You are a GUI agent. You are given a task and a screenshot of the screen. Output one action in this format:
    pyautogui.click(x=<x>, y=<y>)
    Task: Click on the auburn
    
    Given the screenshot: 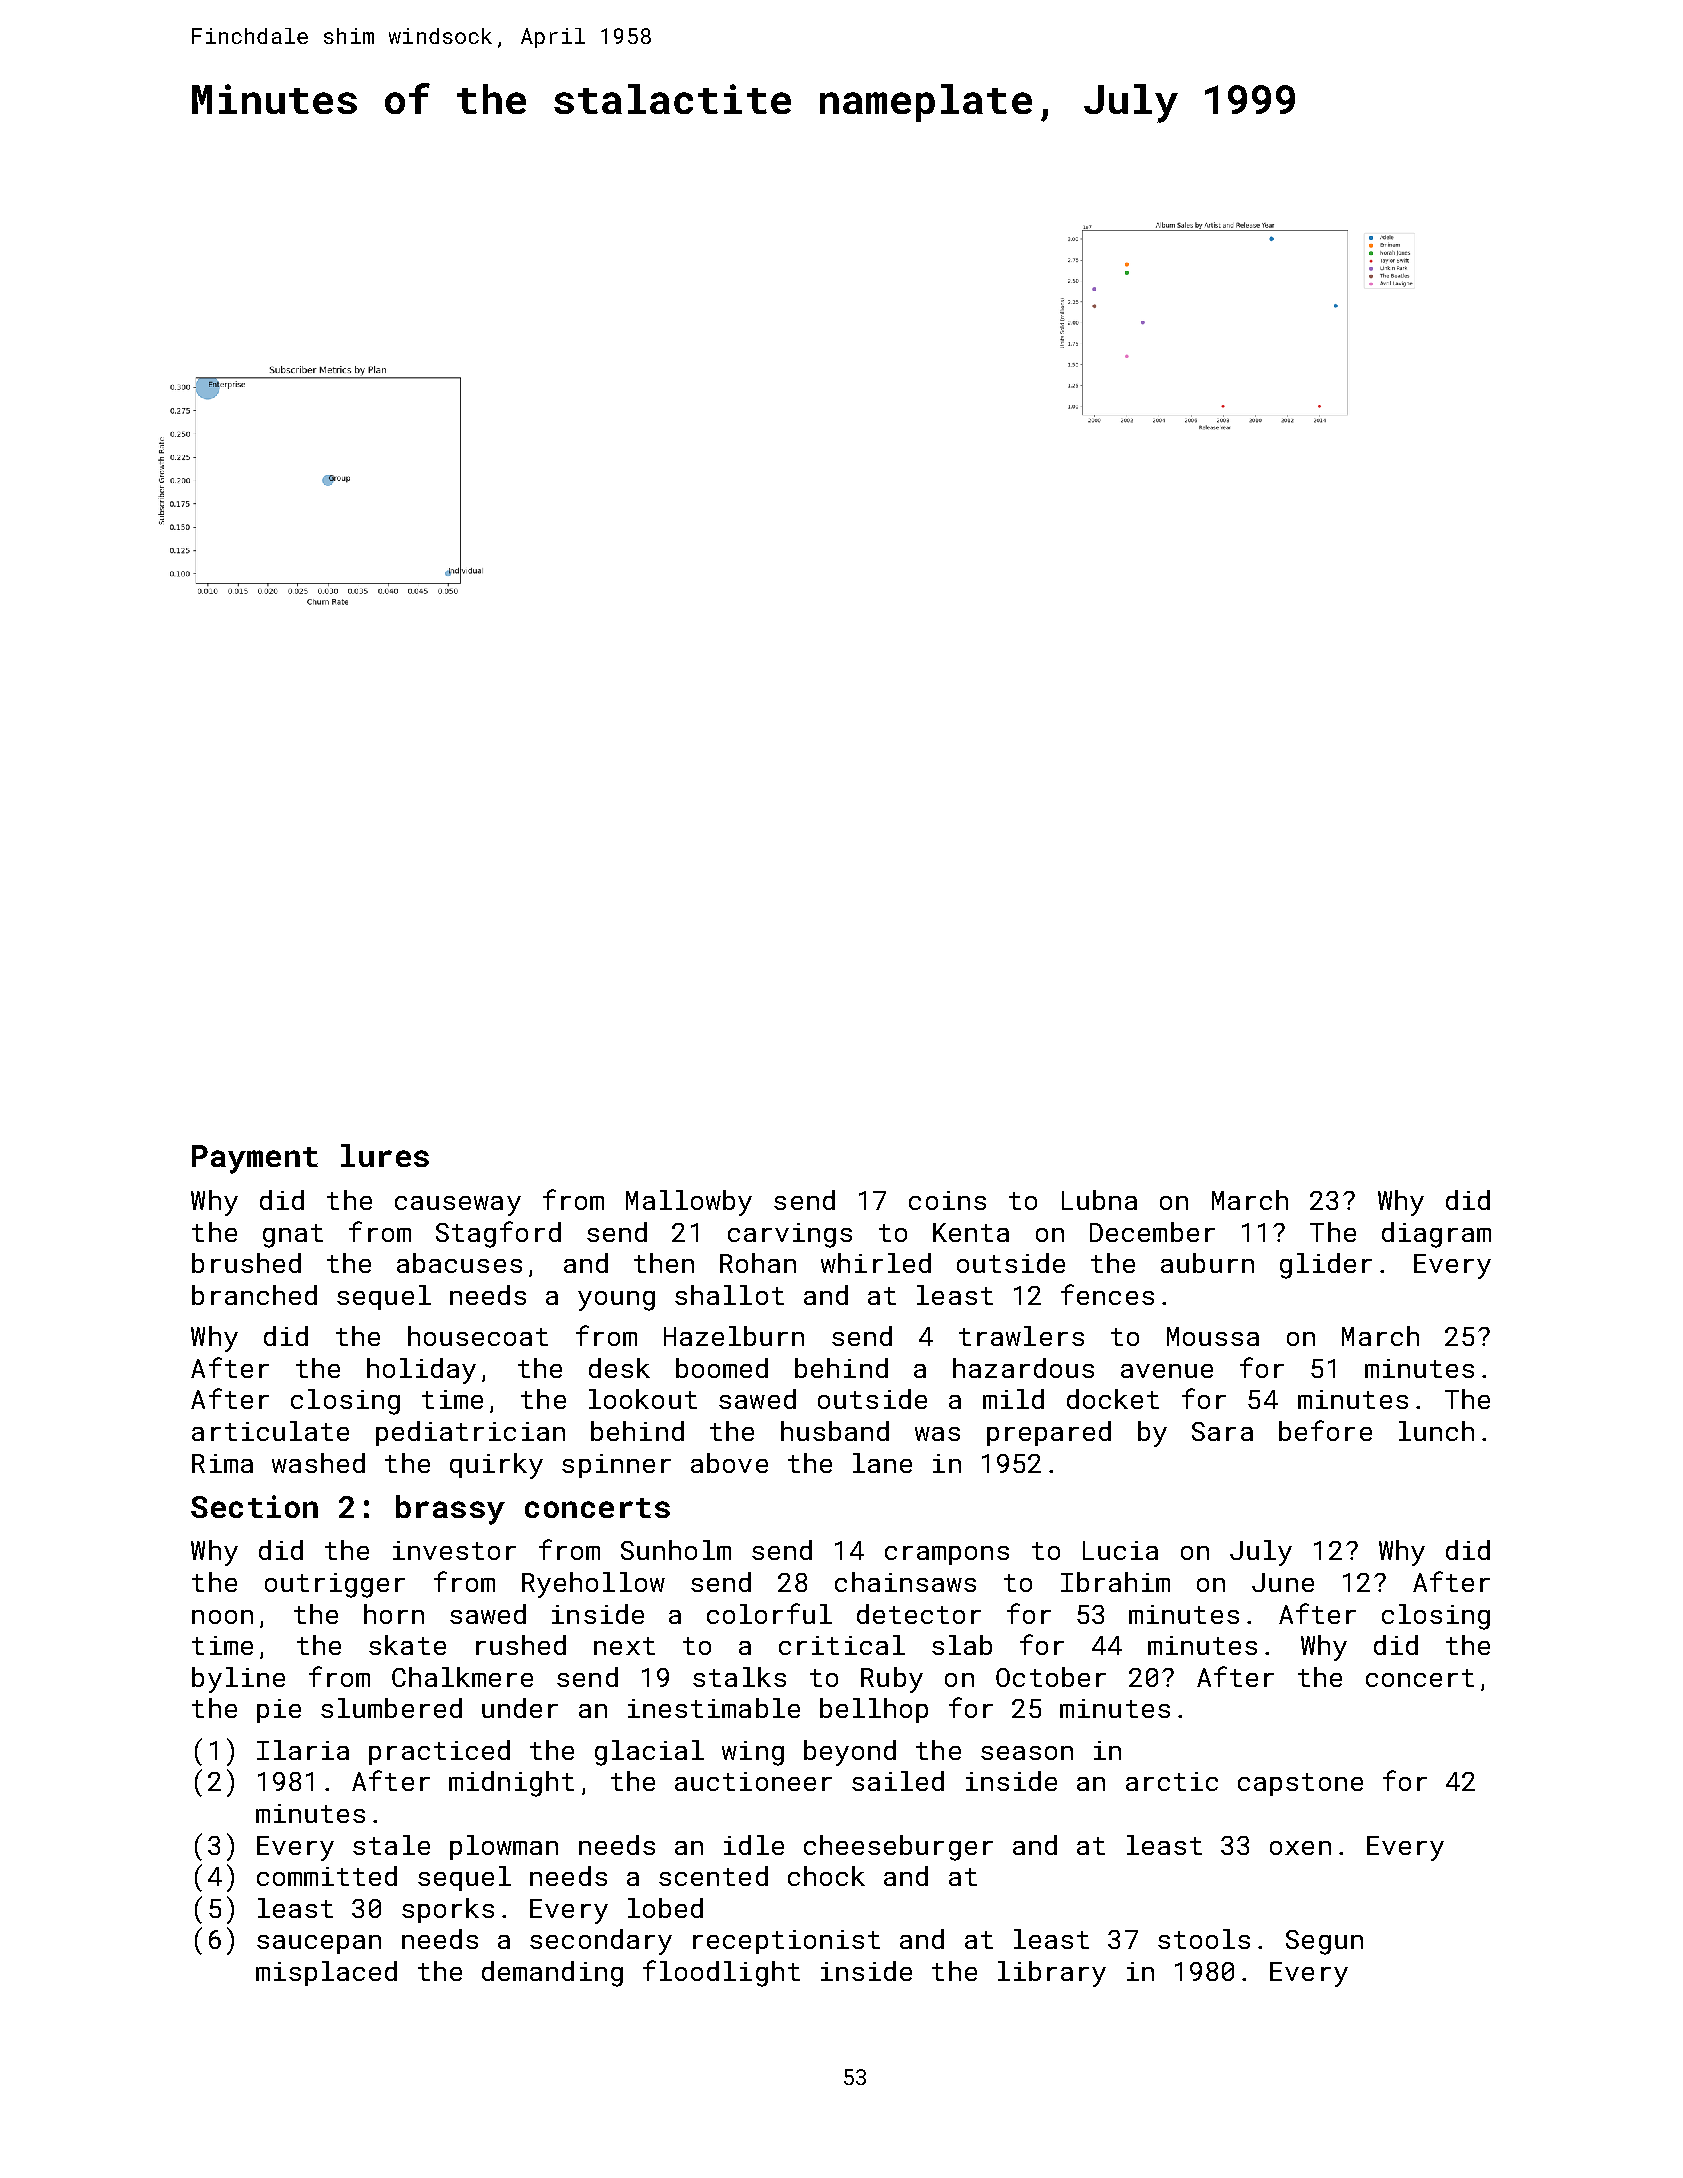 What is the action you would take?
    pyautogui.click(x=1207, y=1263)
